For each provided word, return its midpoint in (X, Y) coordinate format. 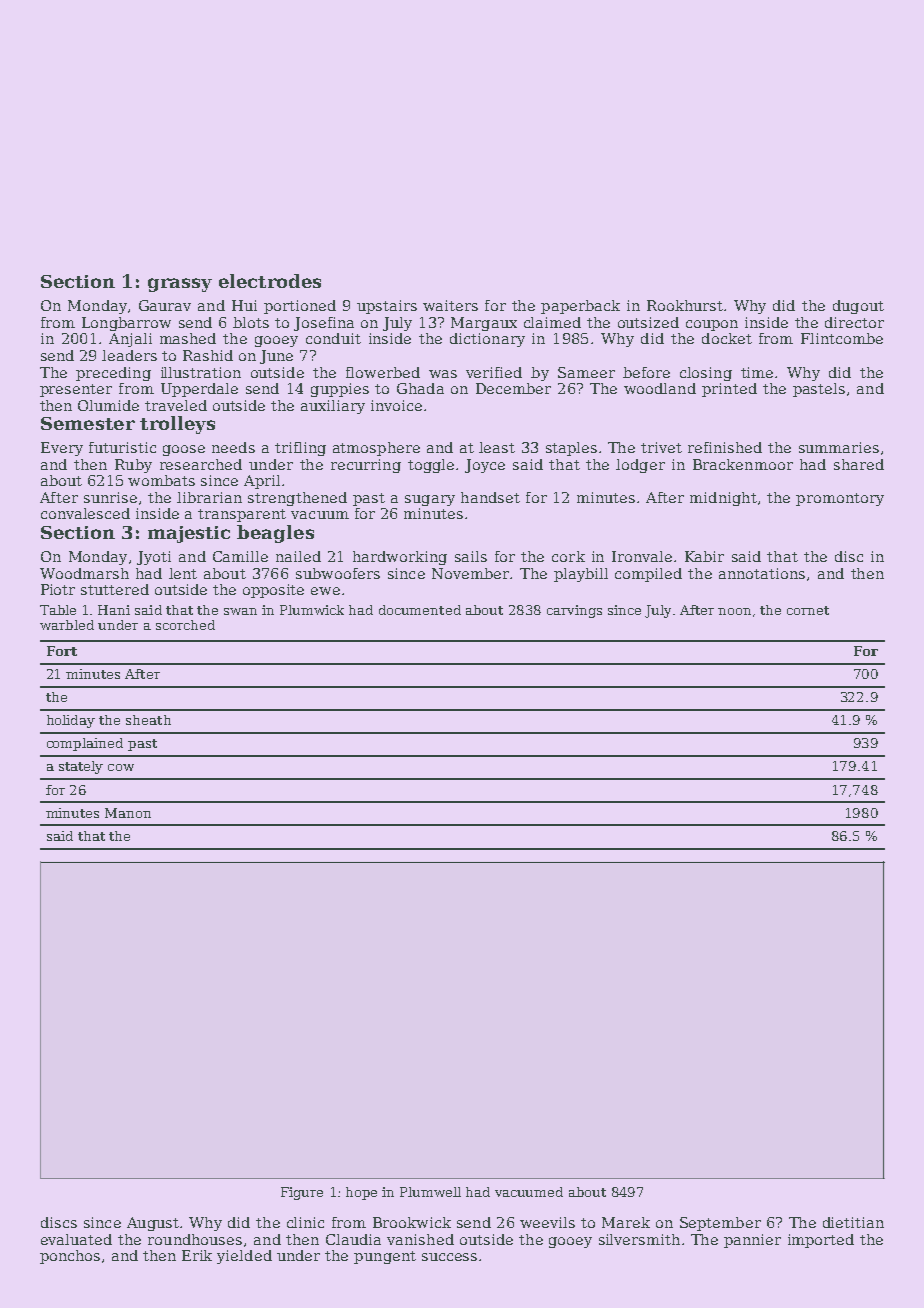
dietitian (853, 1222)
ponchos (70, 1257)
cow (121, 767)
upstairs (387, 307)
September (720, 1224)
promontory (840, 499)
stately (81, 767)
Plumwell (430, 1192)
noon (734, 611)
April (262, 482)
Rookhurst (685, 305)
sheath (148, 720)
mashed (188, 338)
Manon (128, 813)
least (497, 447)
